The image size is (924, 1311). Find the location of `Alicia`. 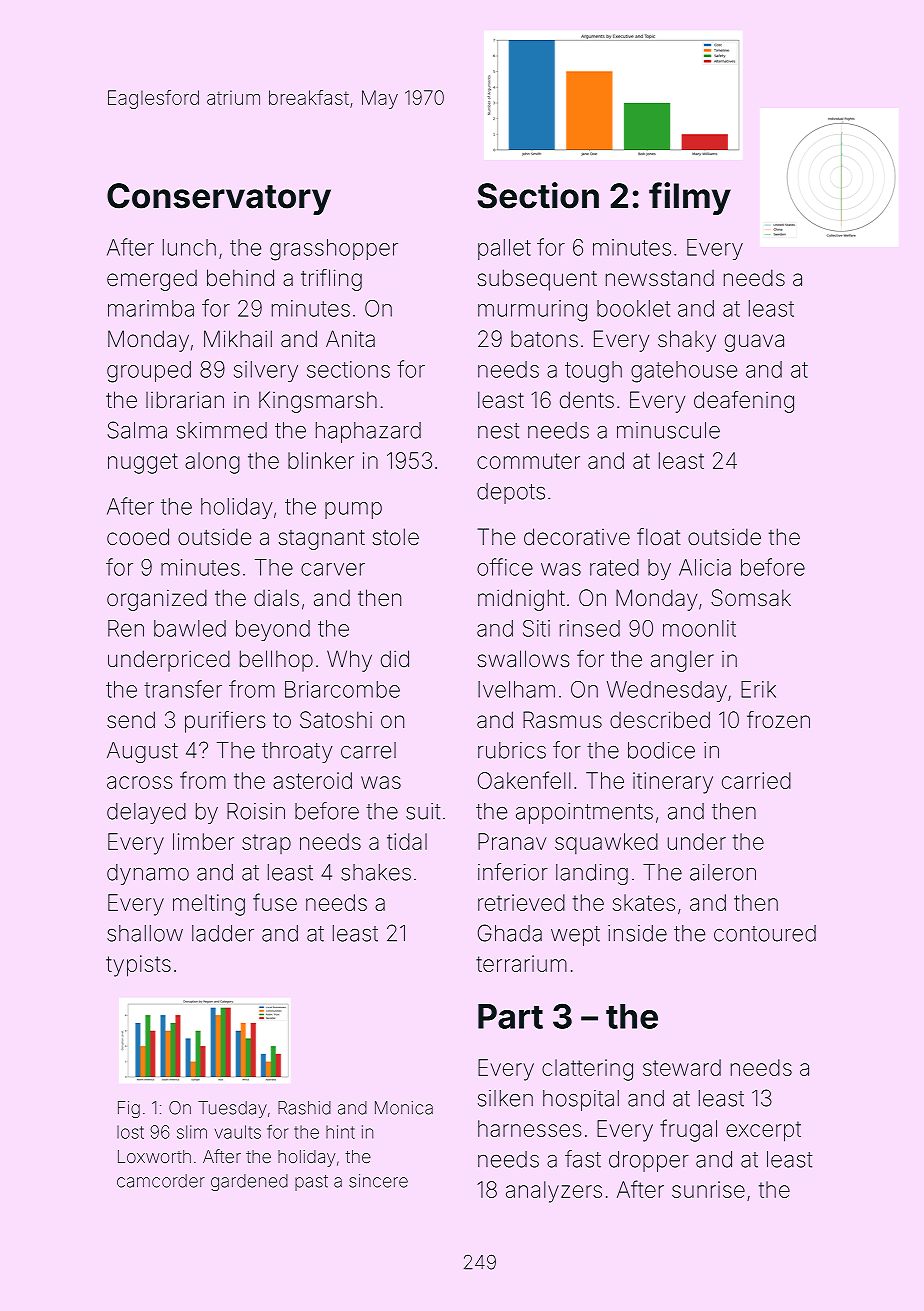

Alicia is located at coordinates (705, 567).
